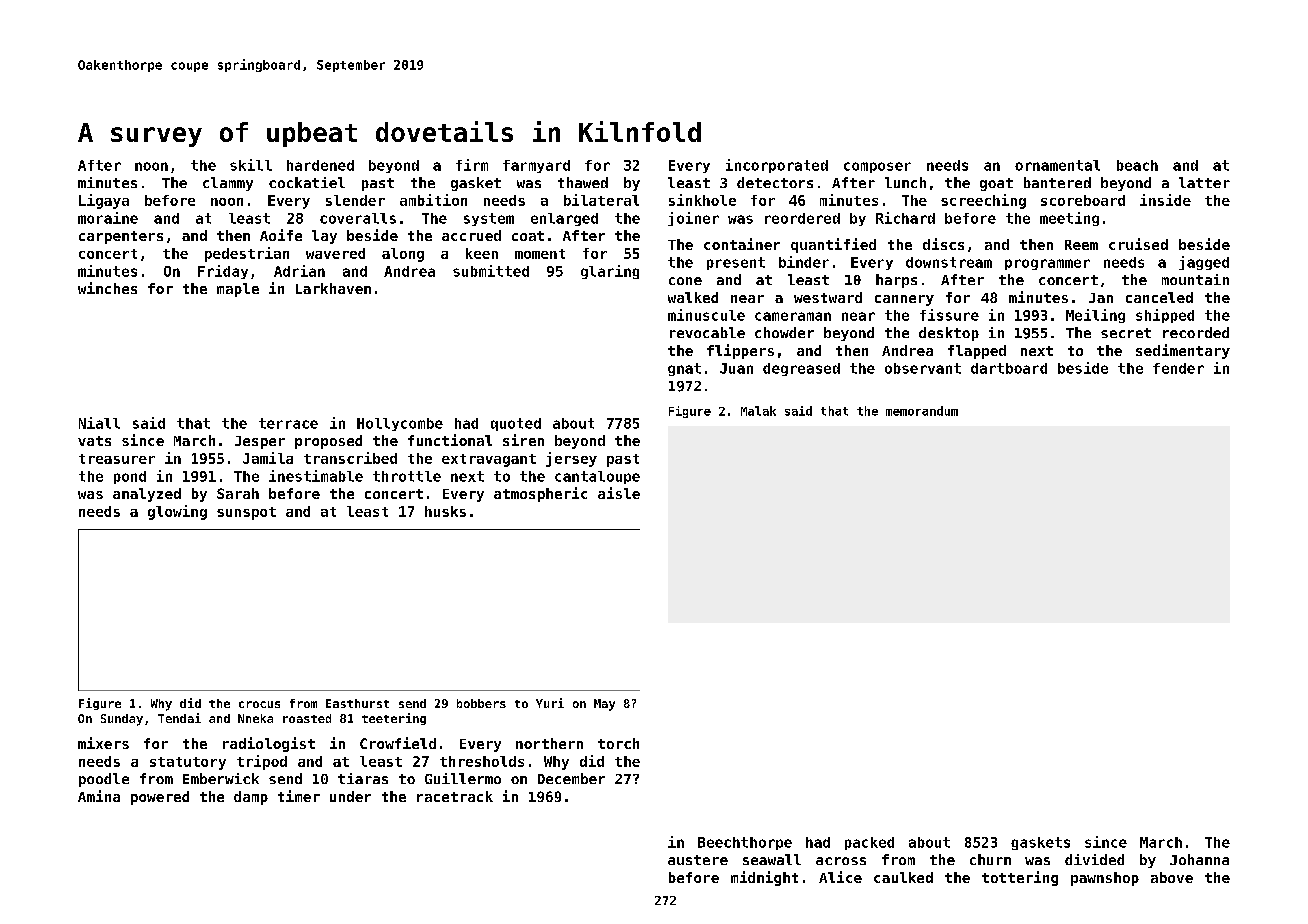  I want to click on fender, so click(1178, 368).
